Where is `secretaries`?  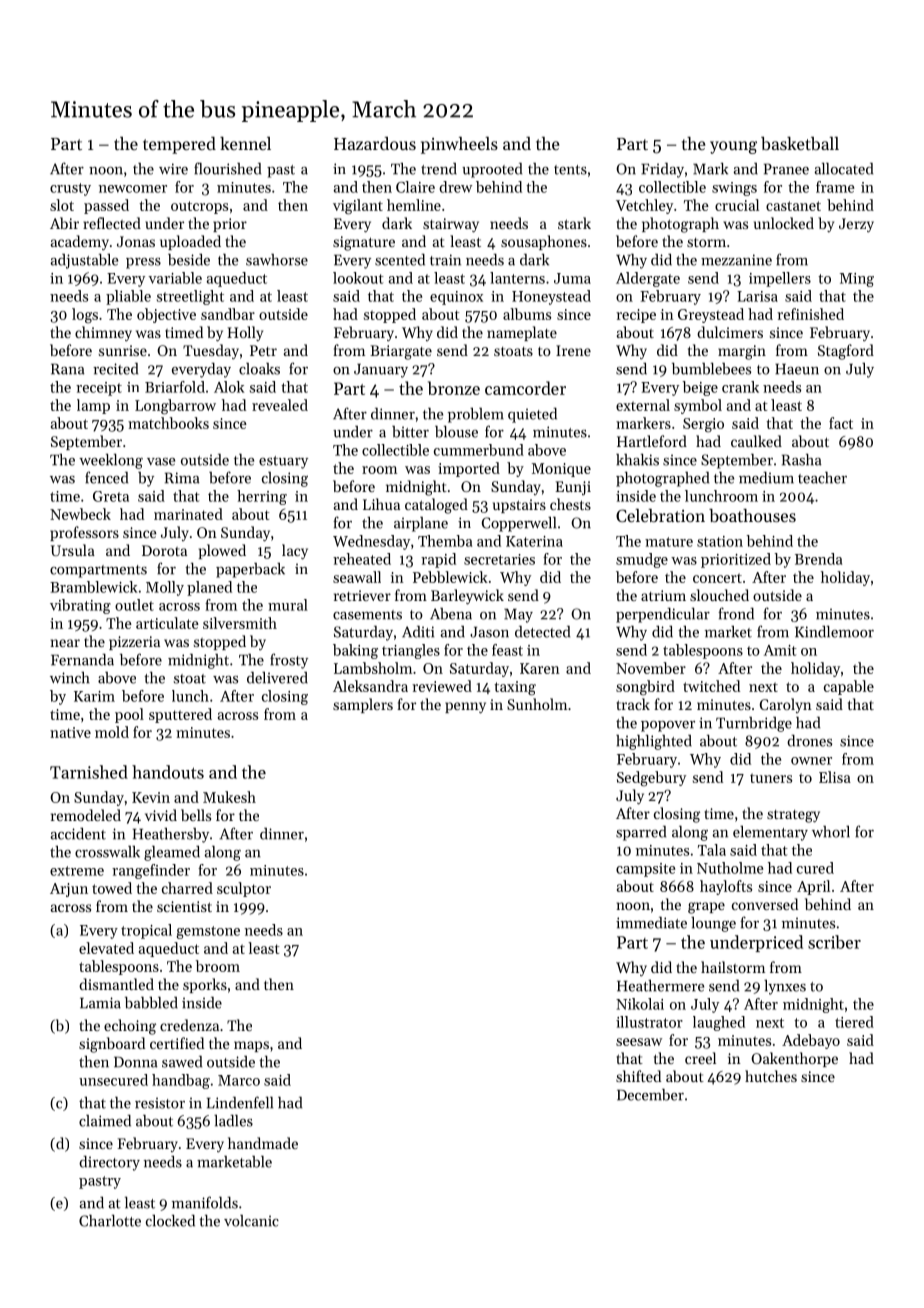 secretaries is located at coordinates (499, 559).
